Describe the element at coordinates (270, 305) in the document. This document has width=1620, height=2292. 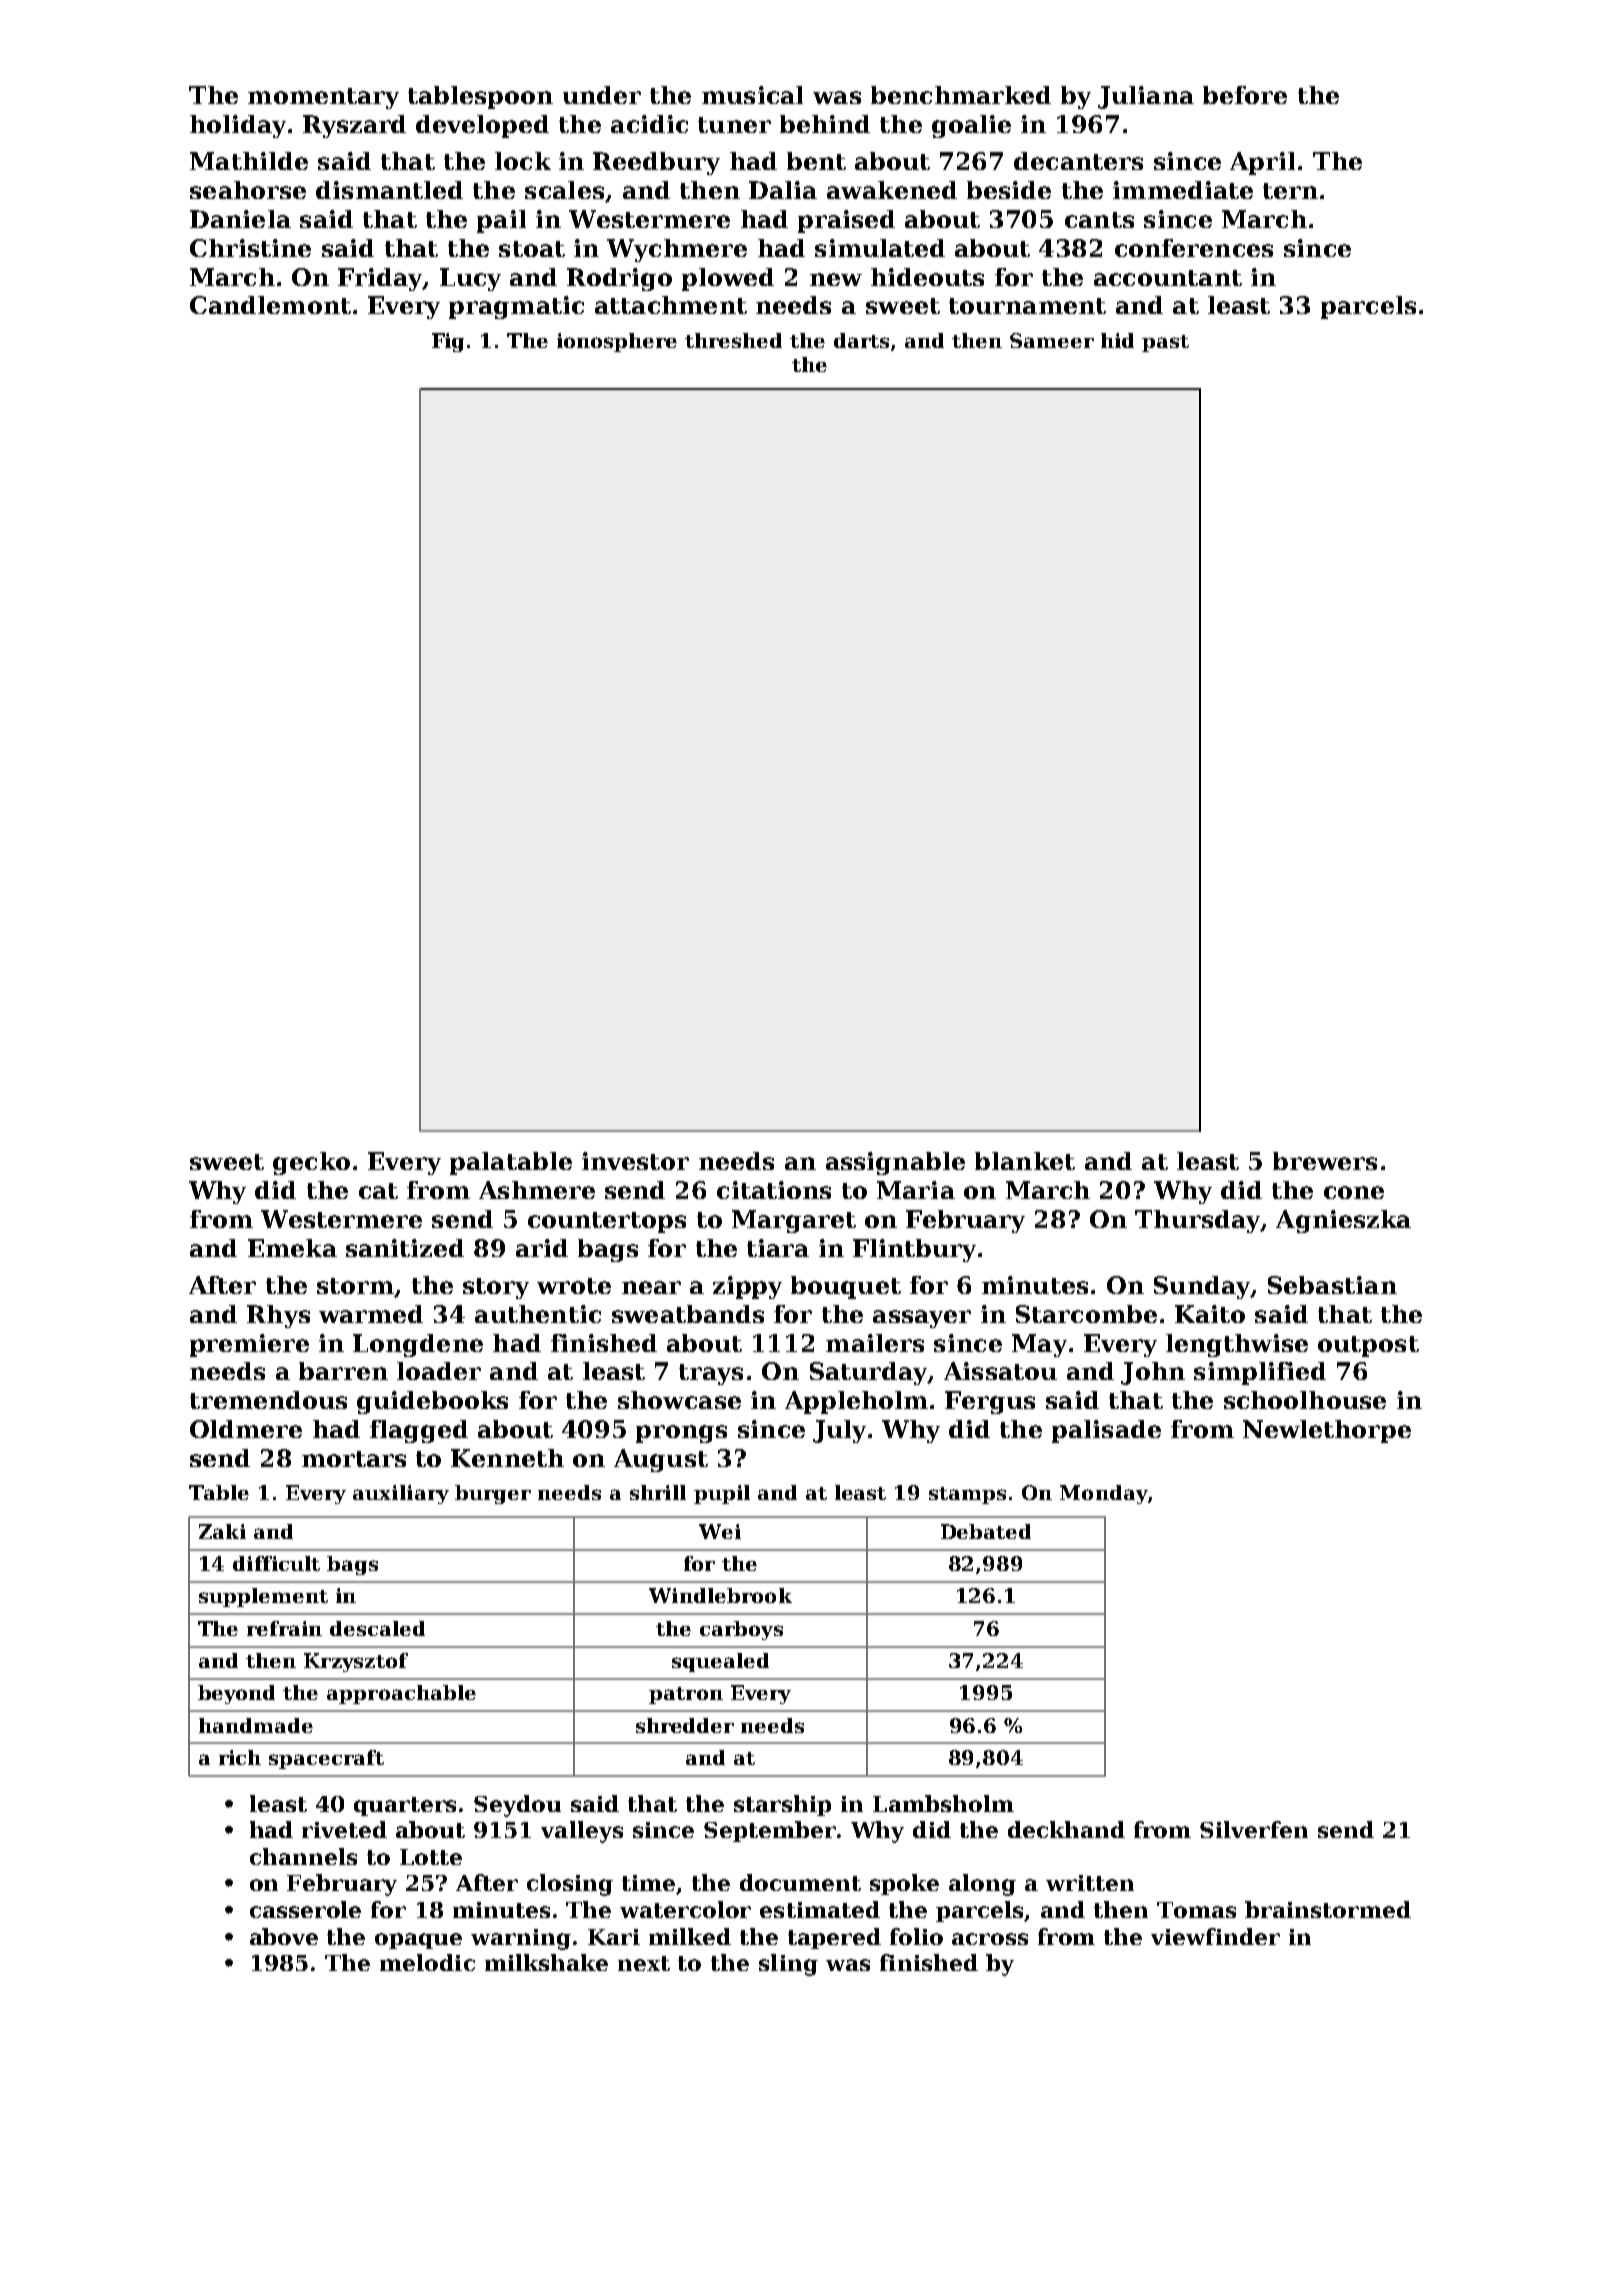
I see `Candlemont` at that location.
